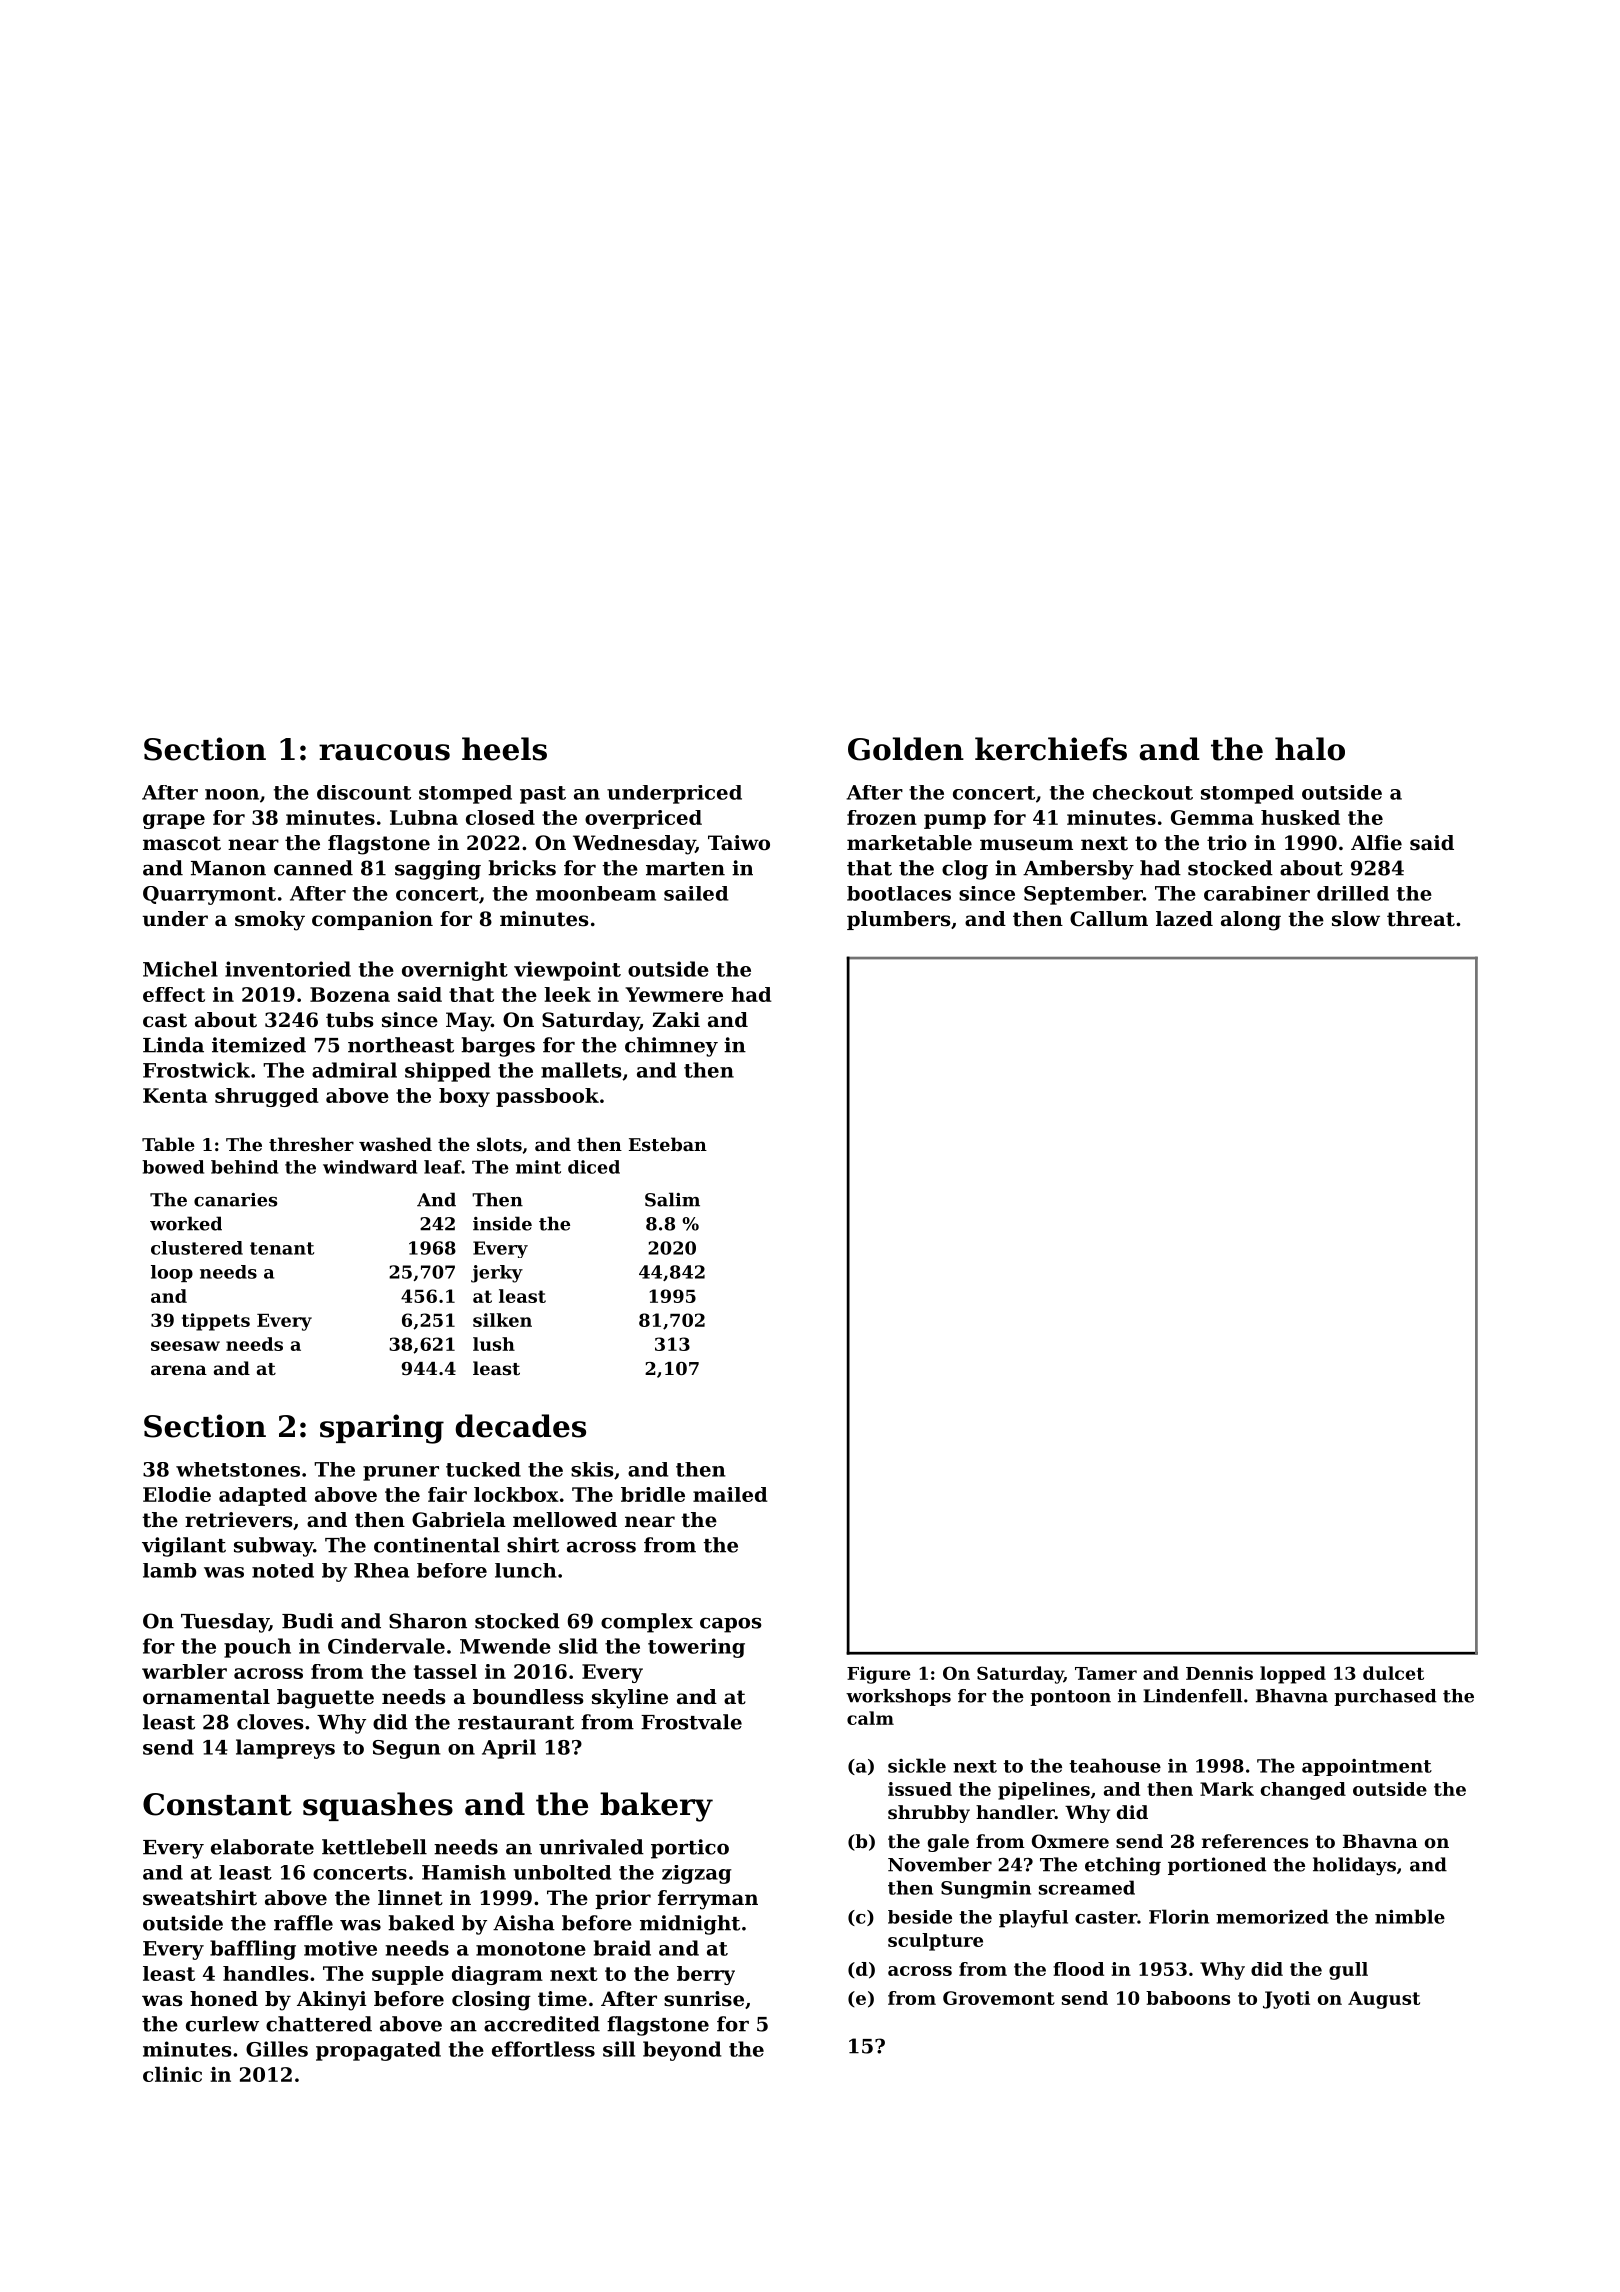 The width and height of the document is (1620, 2292). What do you see at coordinates (730, 1494) in the document?
I see `mailed` at bounding box center [730, 1494].
